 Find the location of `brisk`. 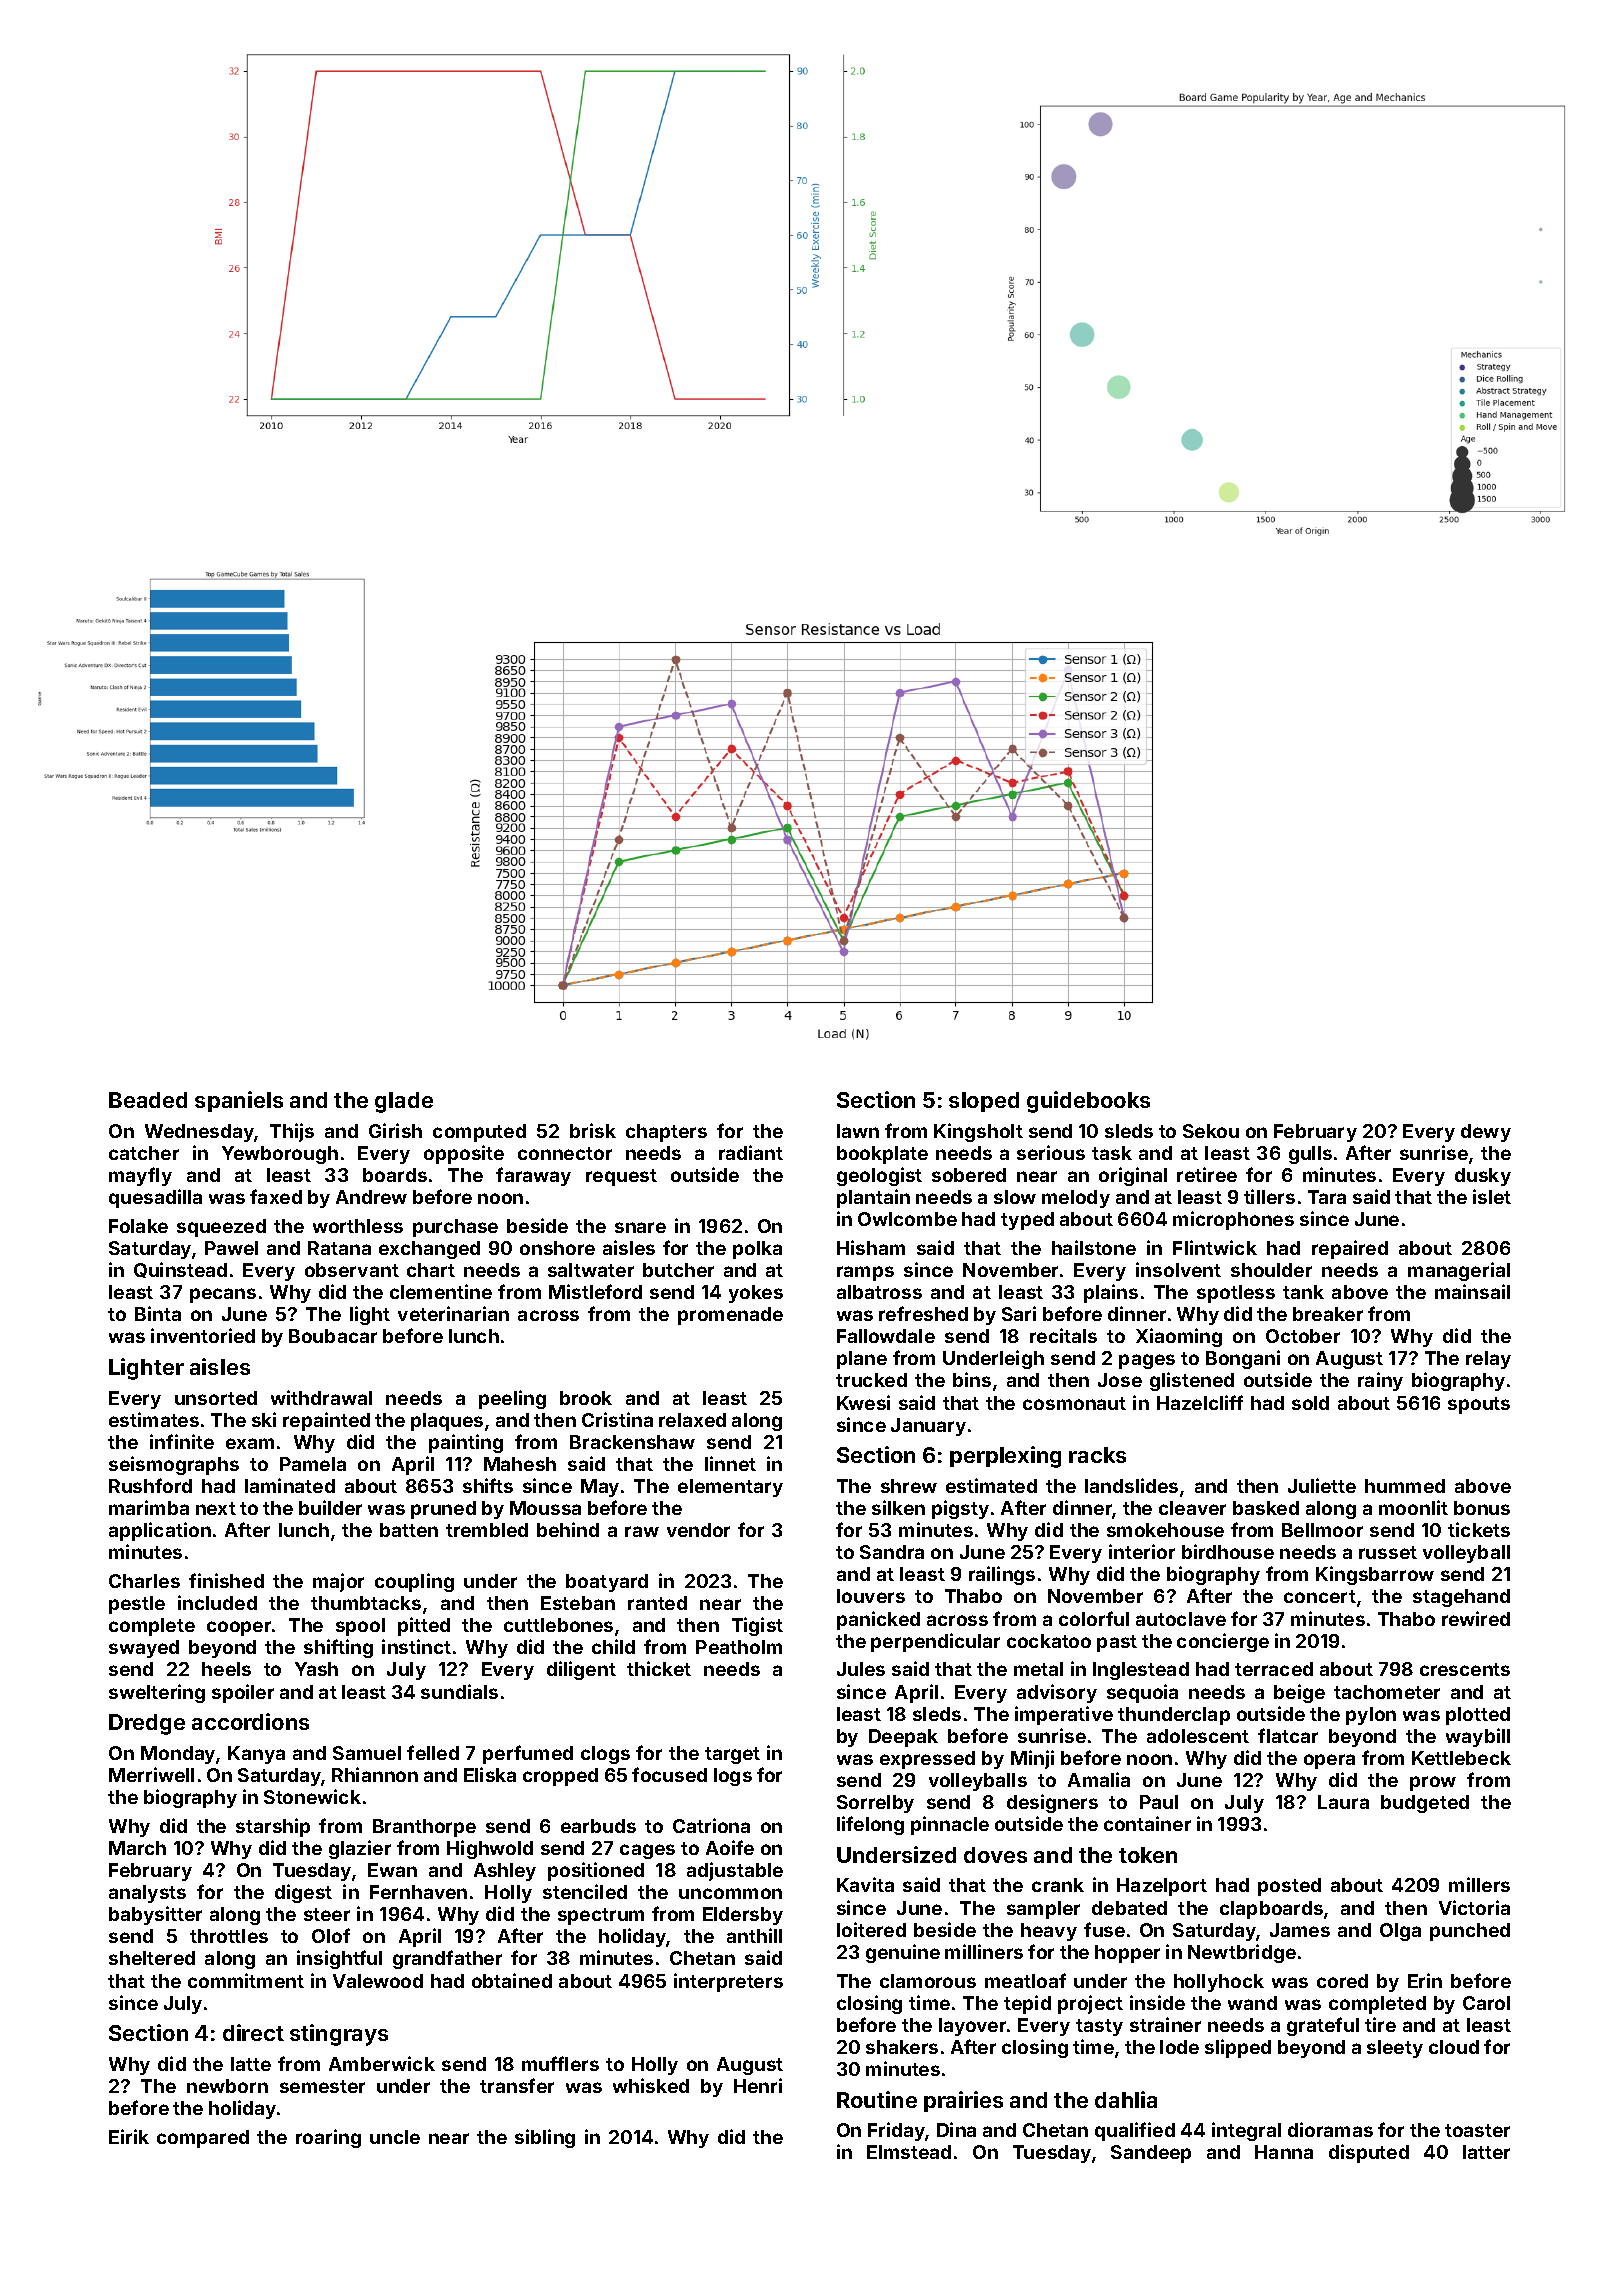

brisk is located at coordinates (593, 1130).
